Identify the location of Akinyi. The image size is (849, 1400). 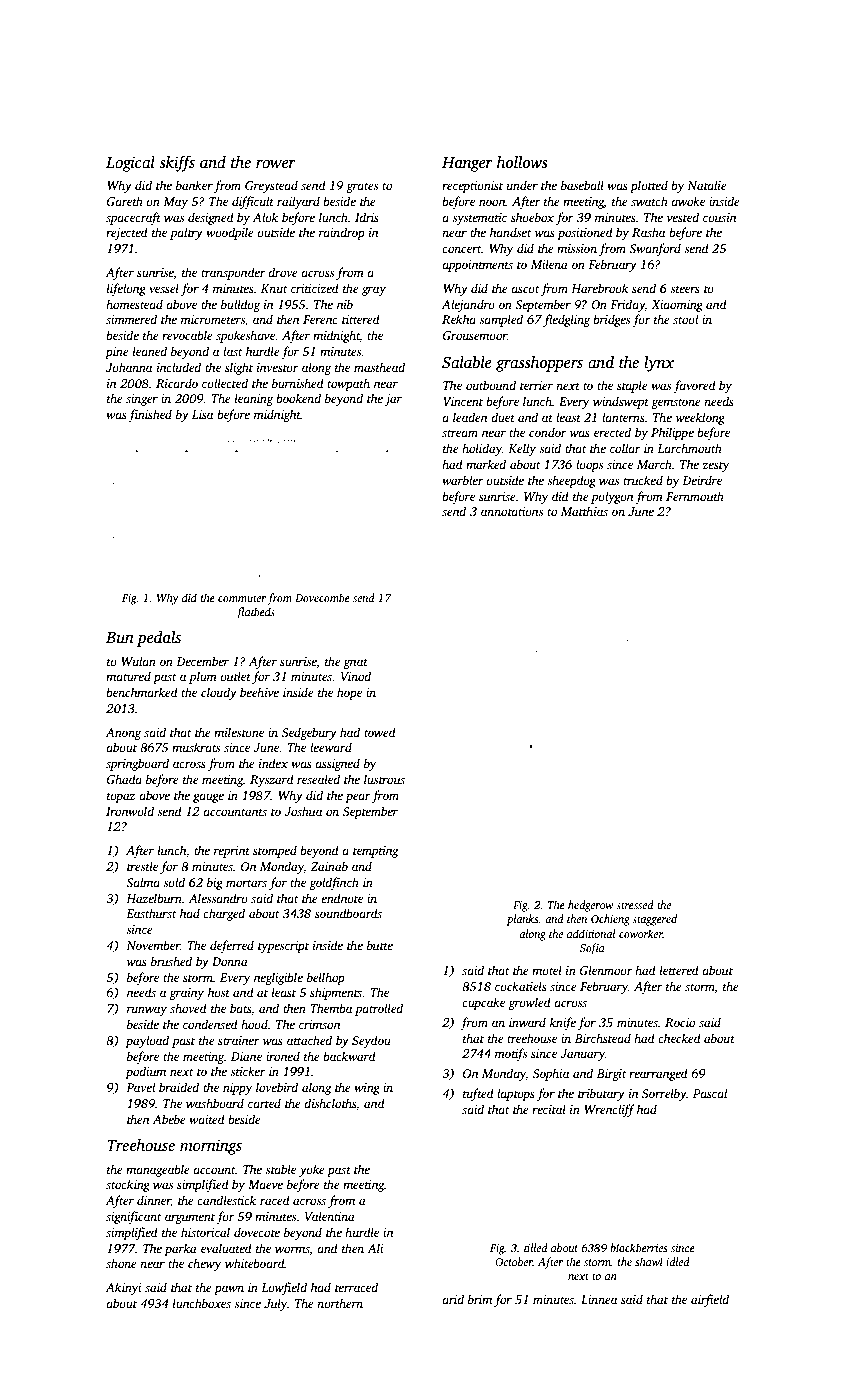
(124, 1288).
